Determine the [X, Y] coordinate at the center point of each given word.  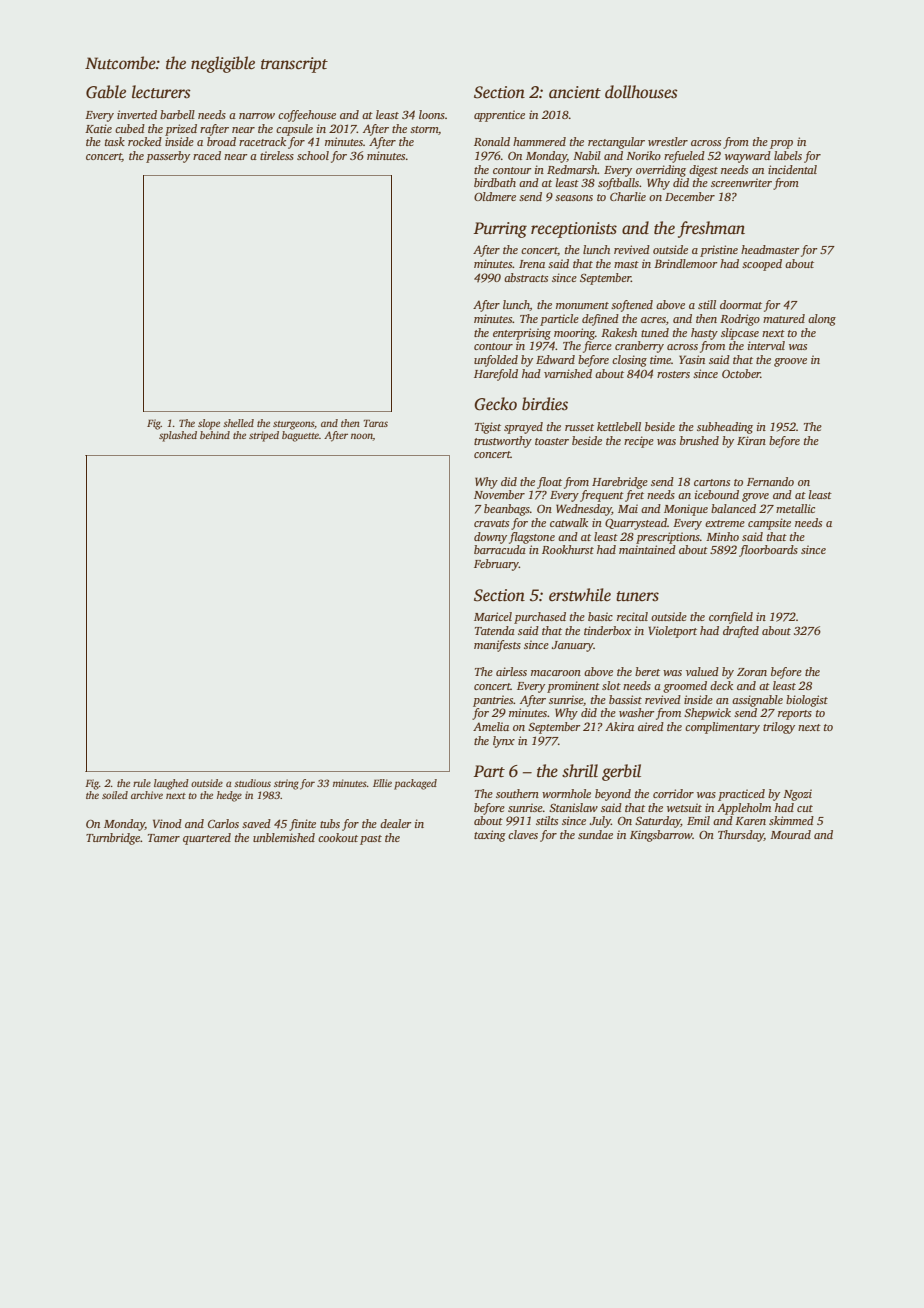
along [822, 320]
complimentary [722, 728]
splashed [178, 436]
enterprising [522, 334]
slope [209, 424]
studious [252, 783]
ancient [575, 92]
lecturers [161, 92]
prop [781, 144]
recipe [639, 442]
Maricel [493, 616]
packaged [415, 784]
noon [362, 436]
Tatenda [495, 630]
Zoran [752, 672]
